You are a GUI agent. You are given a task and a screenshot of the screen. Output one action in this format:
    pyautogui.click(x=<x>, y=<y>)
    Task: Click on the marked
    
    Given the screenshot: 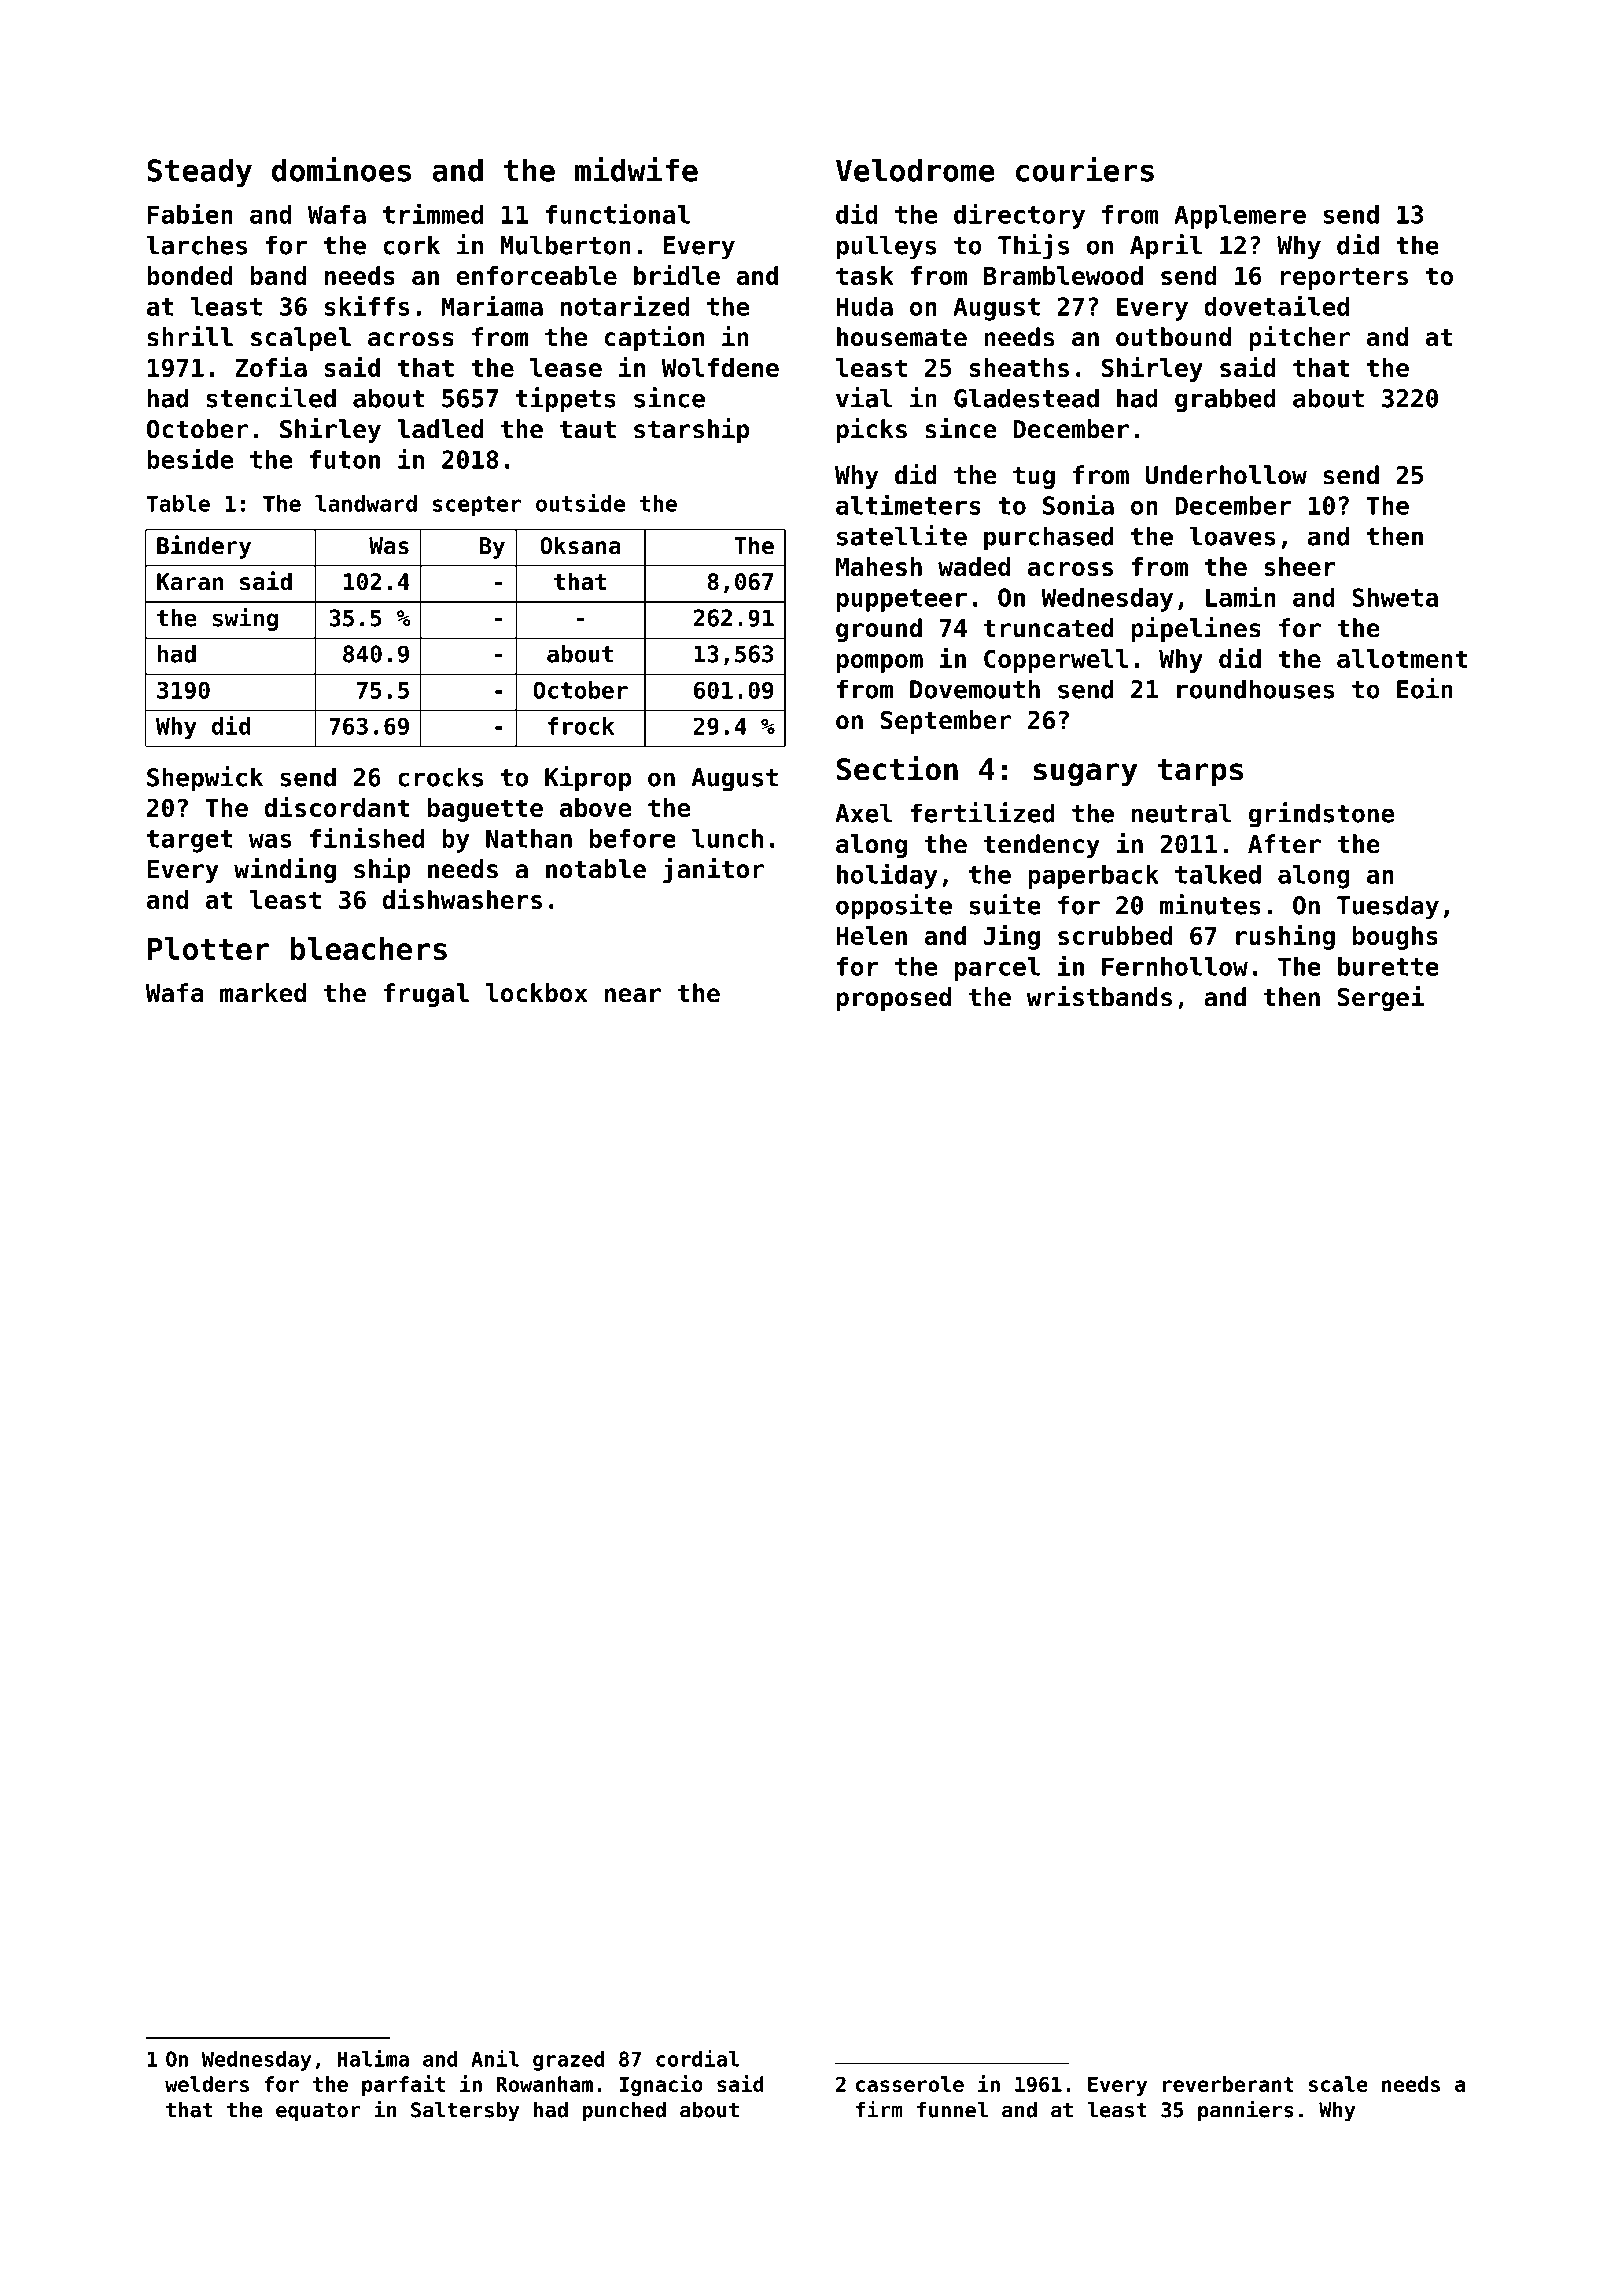 What is the action you would take?
    pyautogui.click(x=263, y=993)
